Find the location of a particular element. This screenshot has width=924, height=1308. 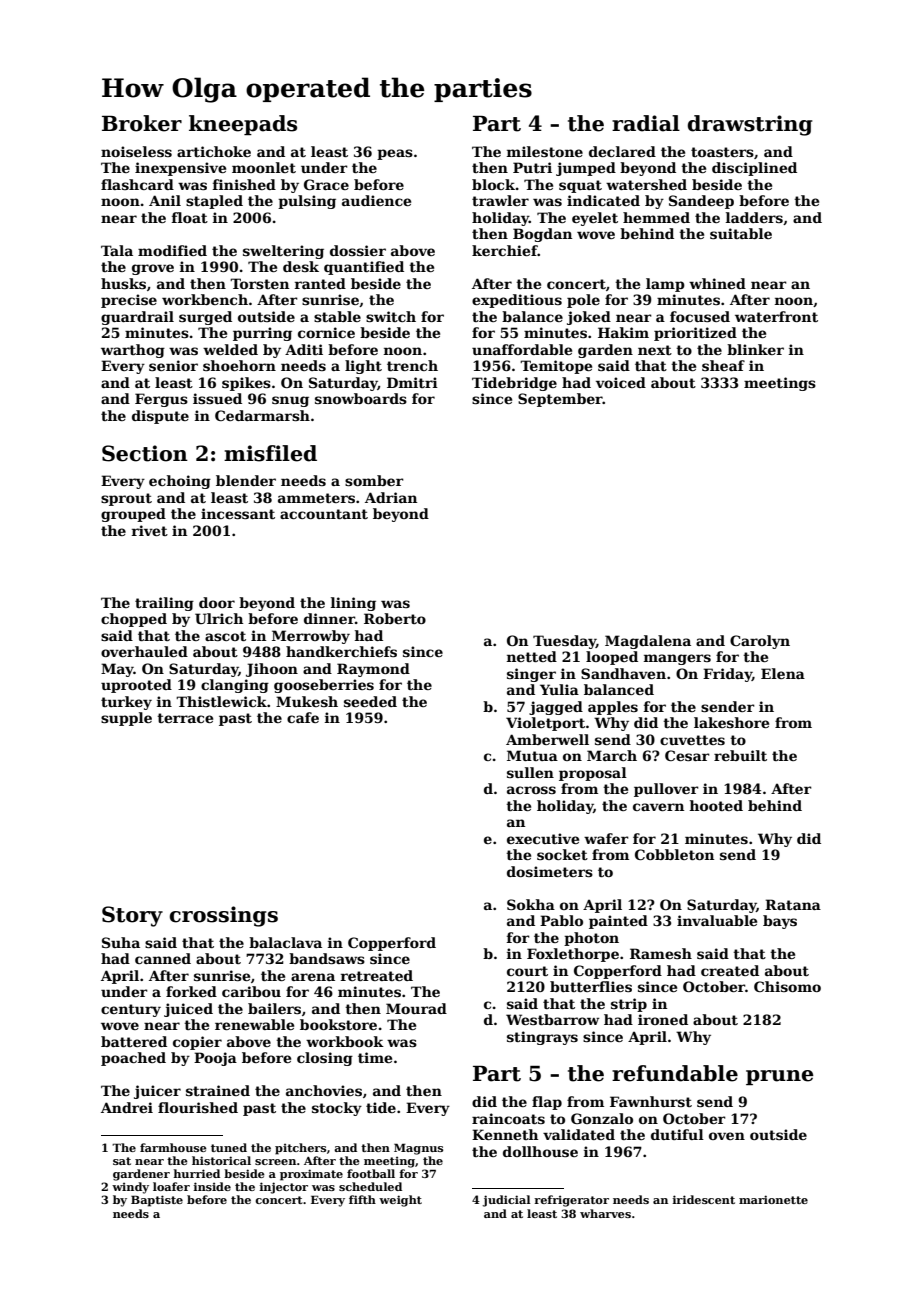

milestone is located at coordinates (545, 151).
